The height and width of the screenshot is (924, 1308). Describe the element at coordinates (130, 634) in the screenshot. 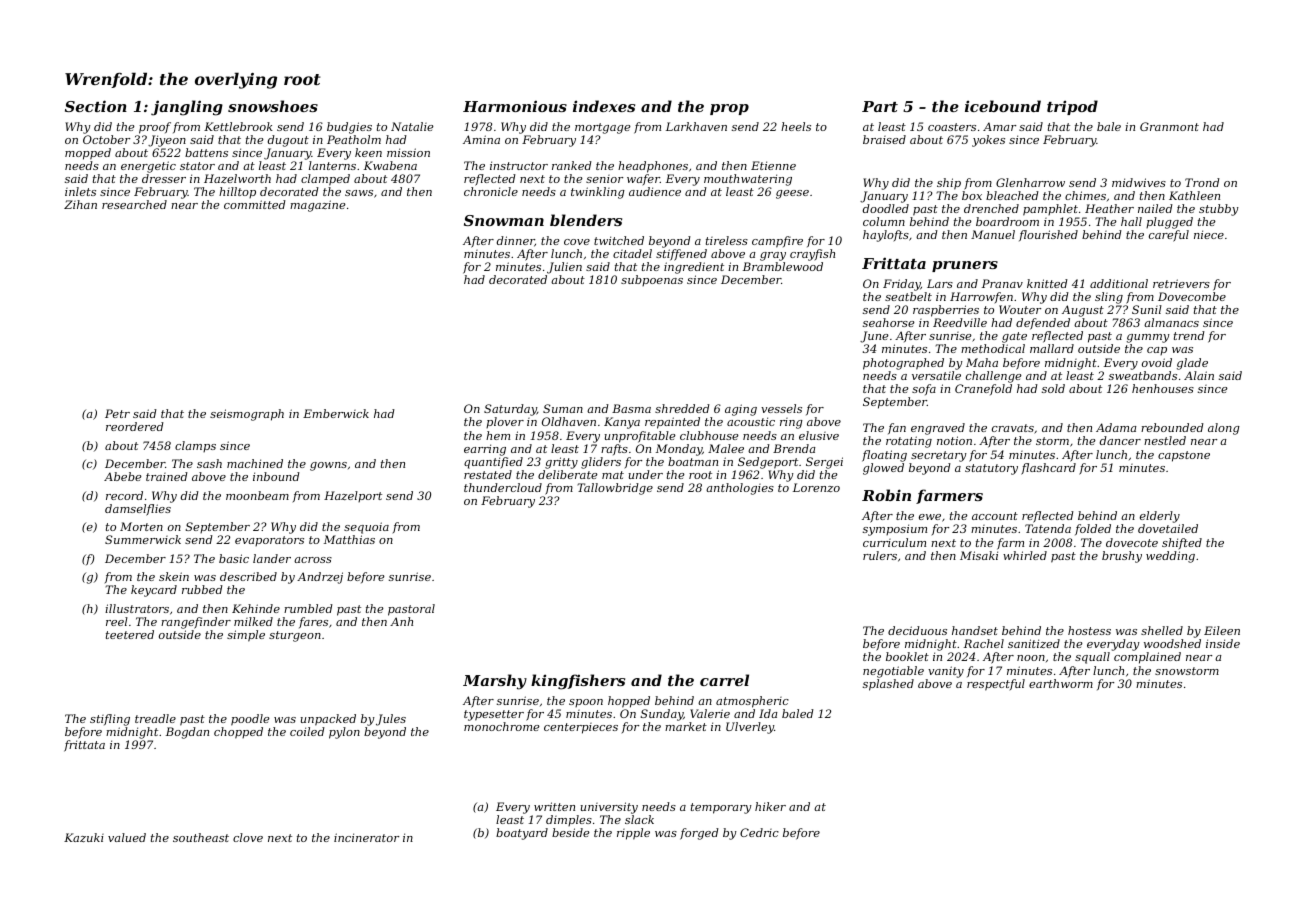

I see `teetered` at that location.
